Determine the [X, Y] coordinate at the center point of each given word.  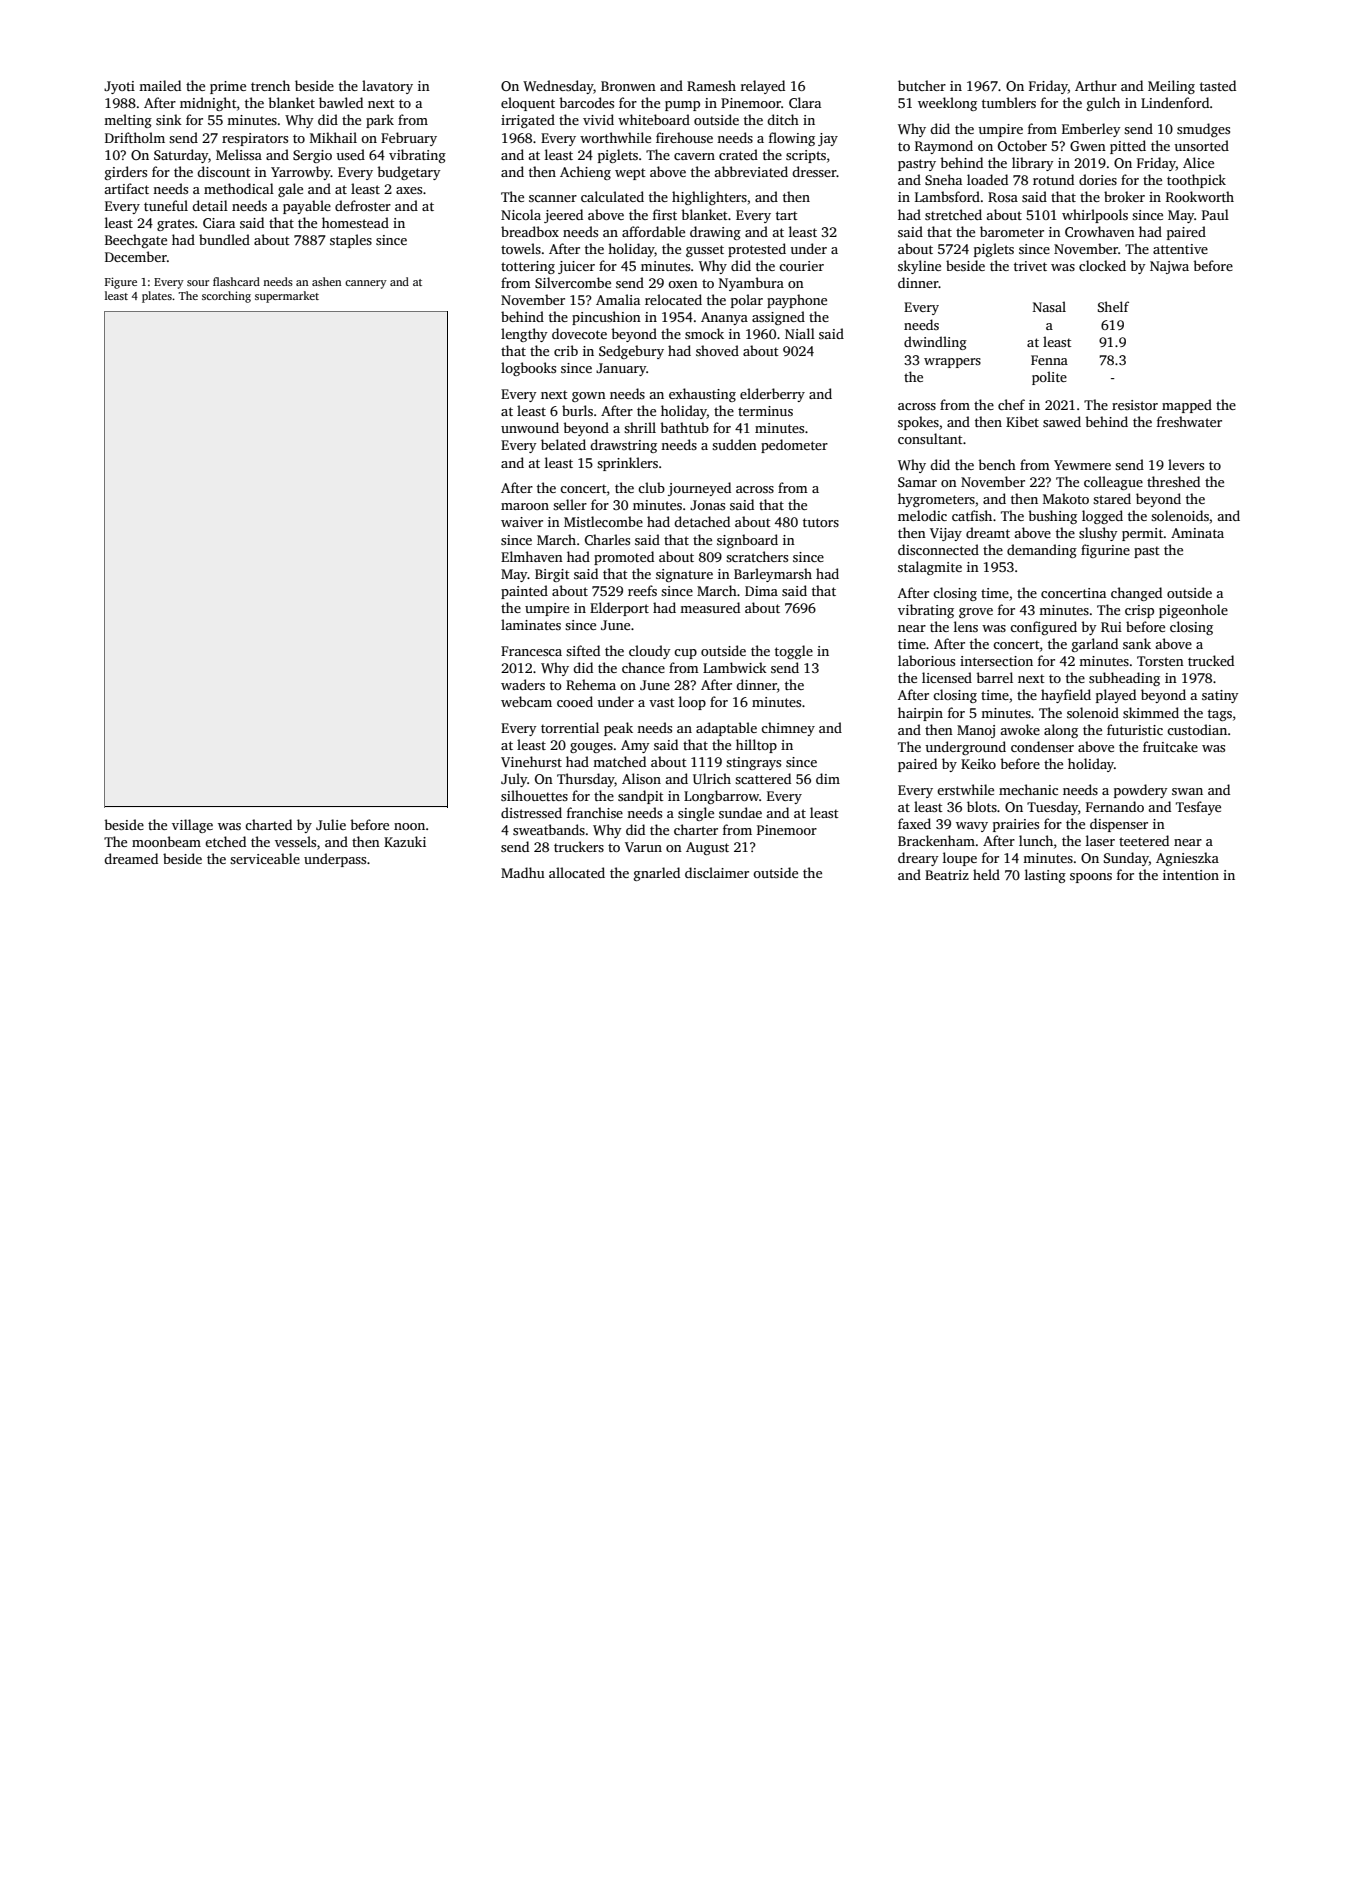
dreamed [131, 858]
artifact [126, 188]
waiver [522, 522]
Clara [805, 102]
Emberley [1091, 130]
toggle [794, 652]
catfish [972, 515]
